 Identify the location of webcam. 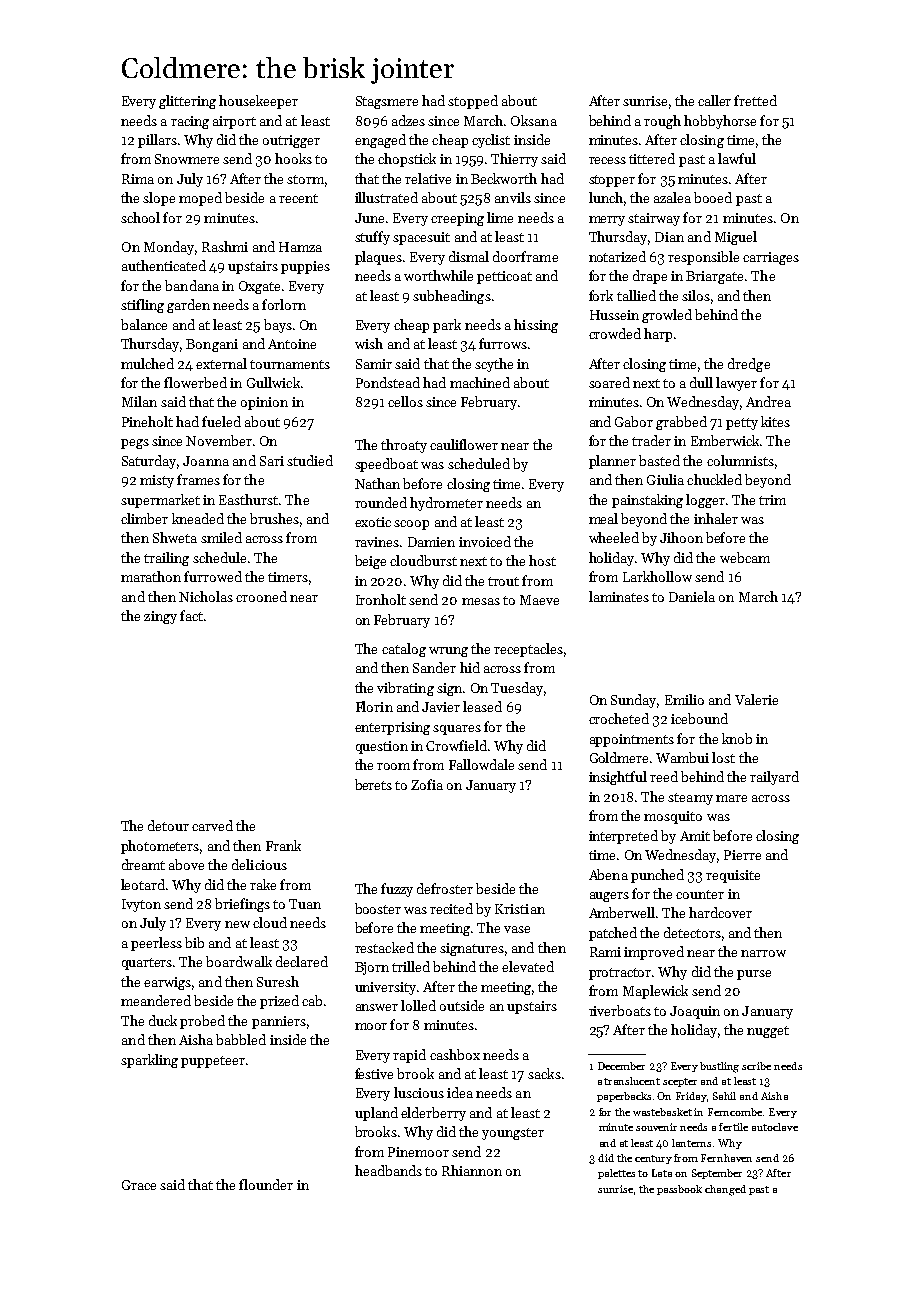
(745, 557).
